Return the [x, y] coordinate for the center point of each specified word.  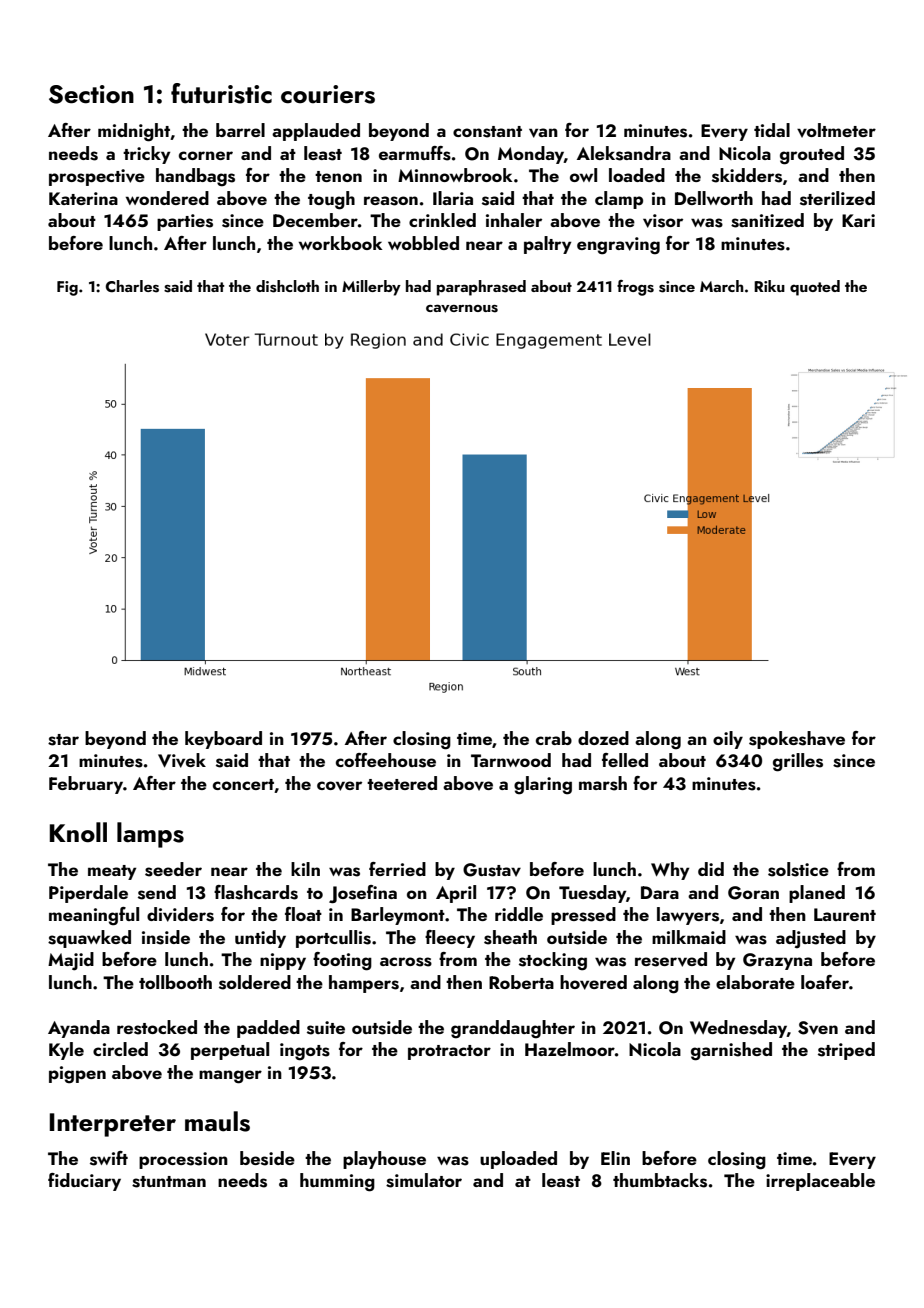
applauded [316, 132]
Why [670, 871]
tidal [772, 130]
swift [109, 1158]
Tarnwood [511, 760]
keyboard [223, 740]
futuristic [221, 93]
